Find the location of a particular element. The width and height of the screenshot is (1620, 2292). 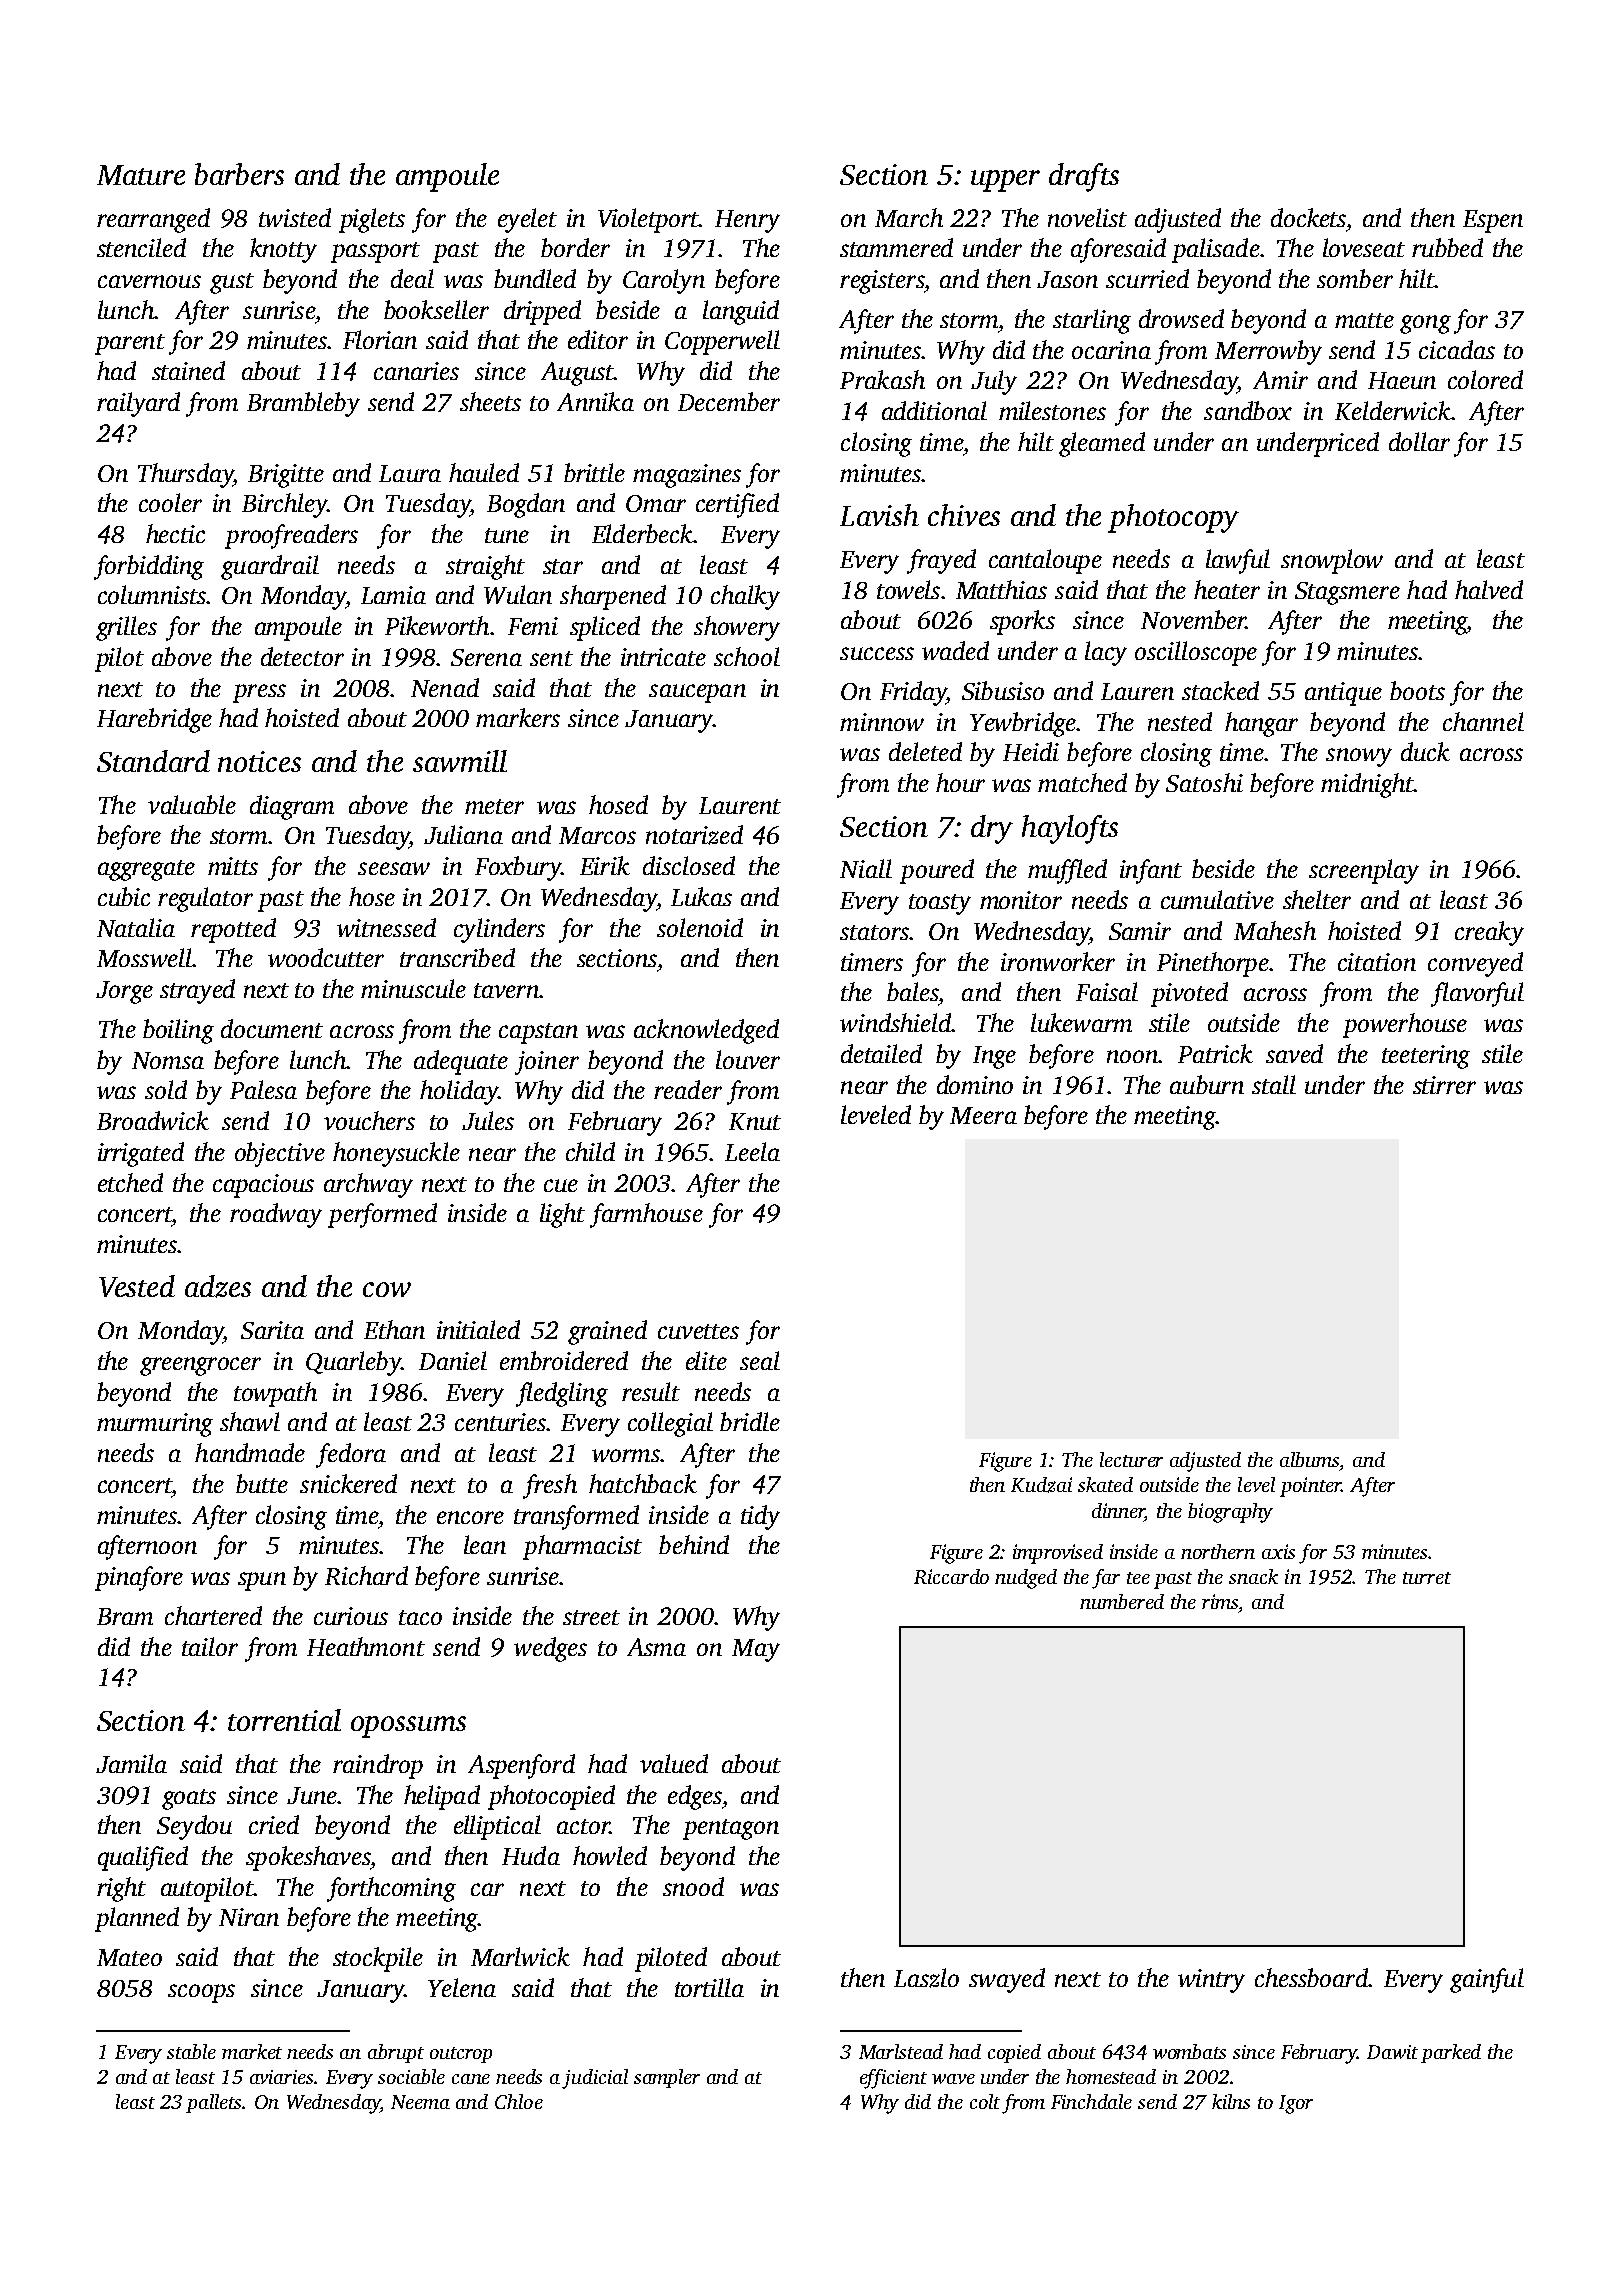

Pikeworth is located at coordinates (437, 625).
